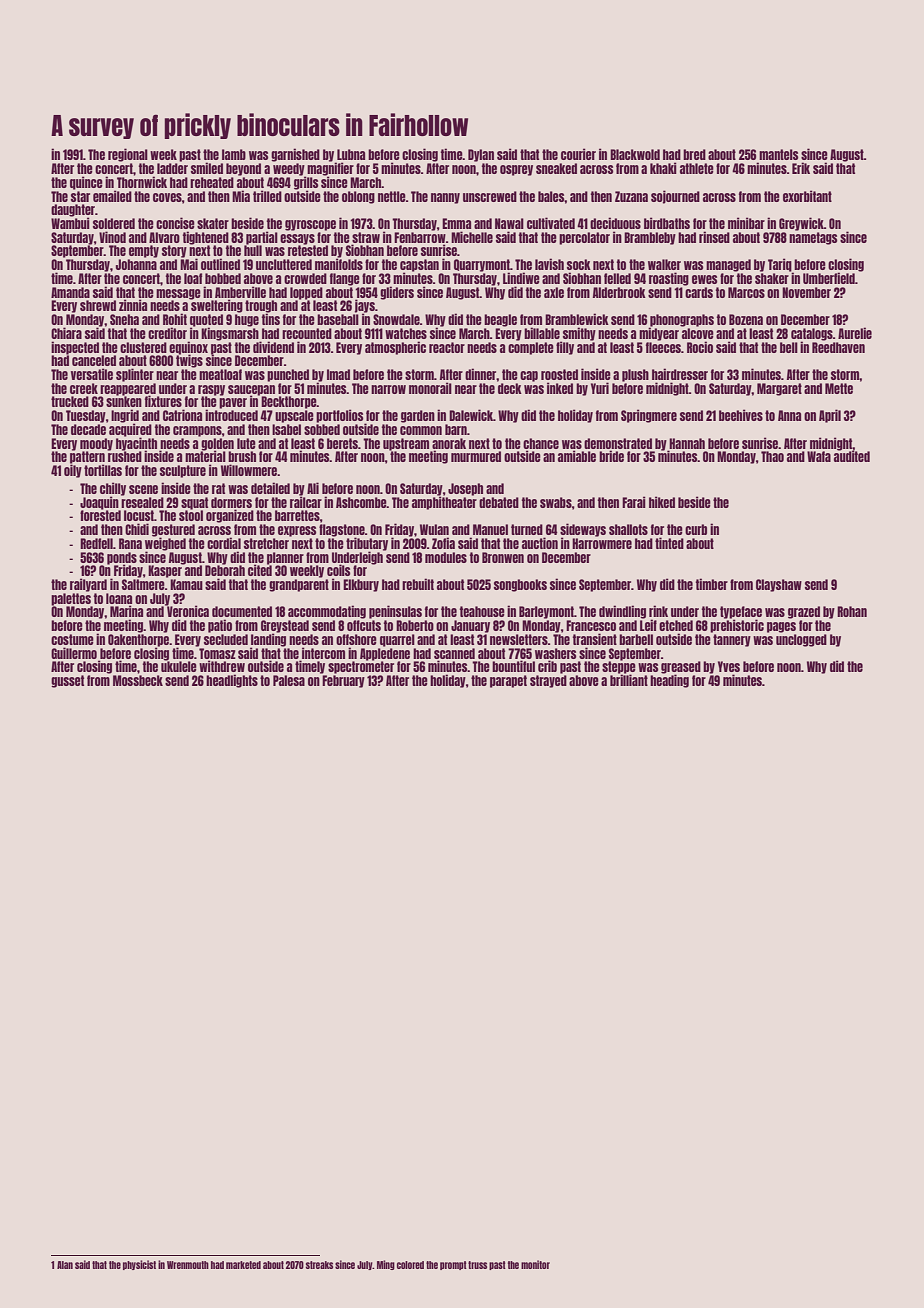  What do you see at coordinates (289, 680) in the screenshot?
I see `Palesa` at bounding box center [289, 680].
